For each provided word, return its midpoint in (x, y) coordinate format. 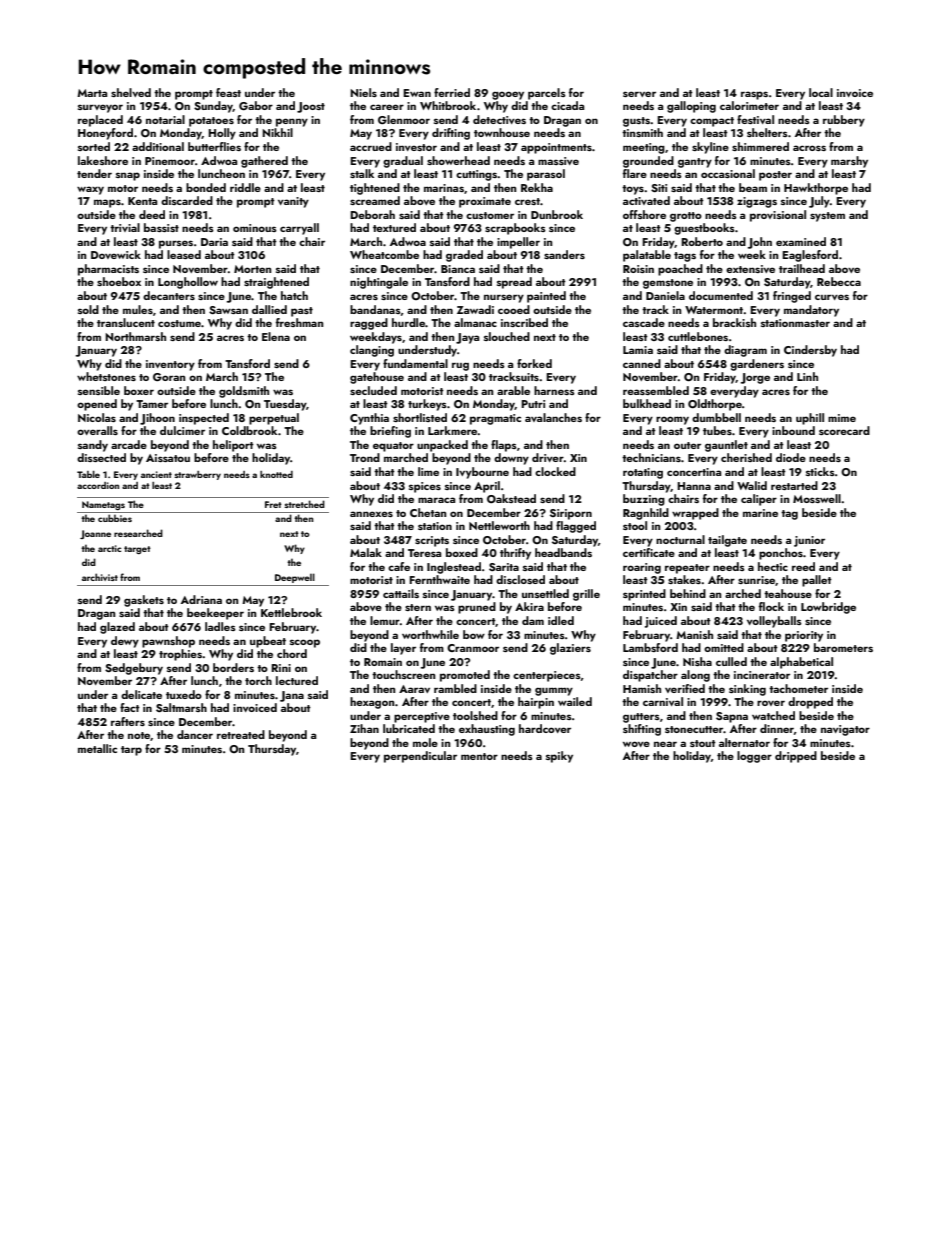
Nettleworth (499, 525)
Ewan (417, 93)
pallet (817, 581)
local (821, 92)
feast (228, 92)
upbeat (268, 642)
